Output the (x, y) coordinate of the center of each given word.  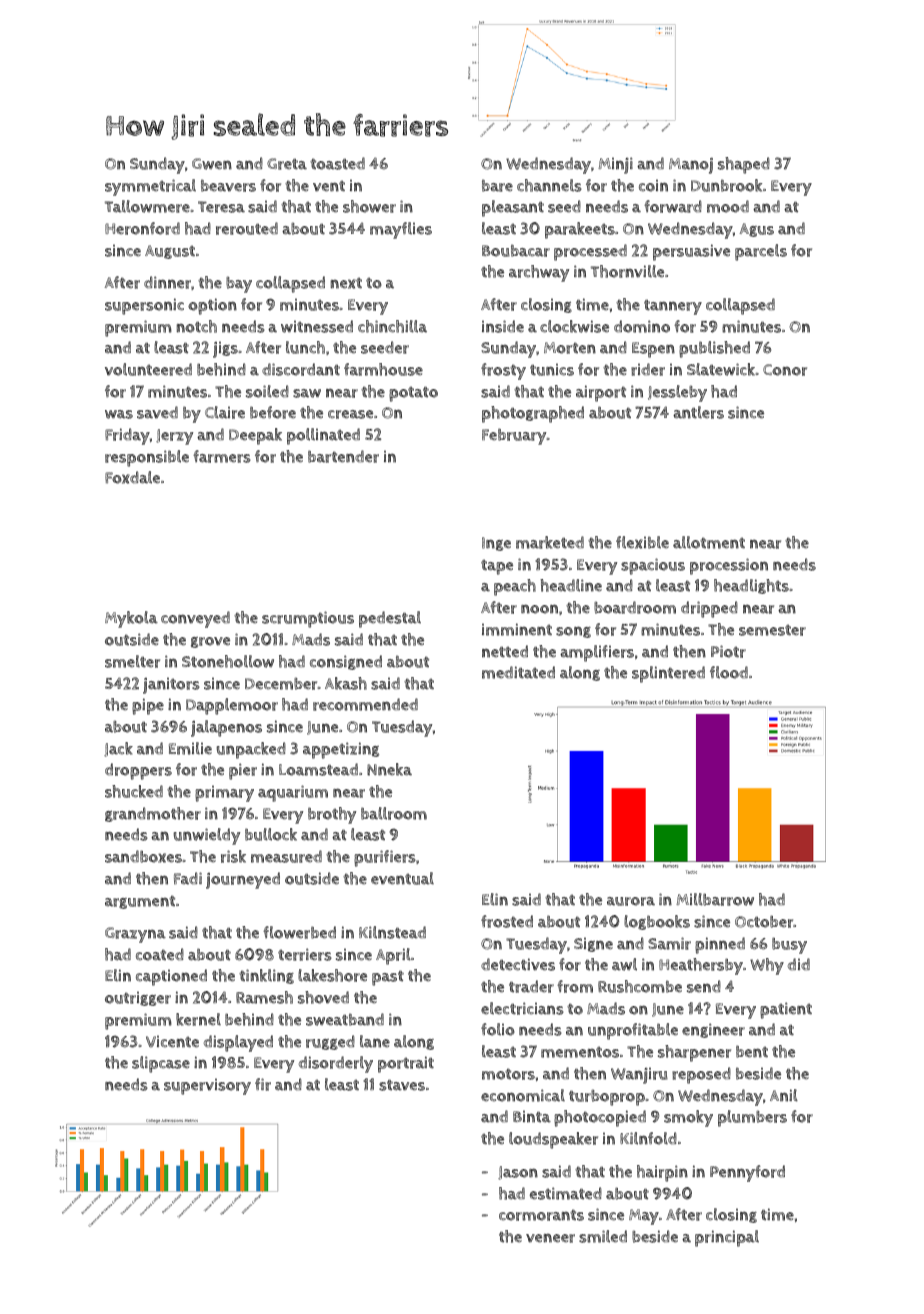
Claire (225, 412)
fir (263, 1084)
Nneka (389, 769)
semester (772, 630)
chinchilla (392, 326)
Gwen (212, 164)
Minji (615, 165)
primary (224, 793)
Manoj (691, 166)
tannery (673, 307)
